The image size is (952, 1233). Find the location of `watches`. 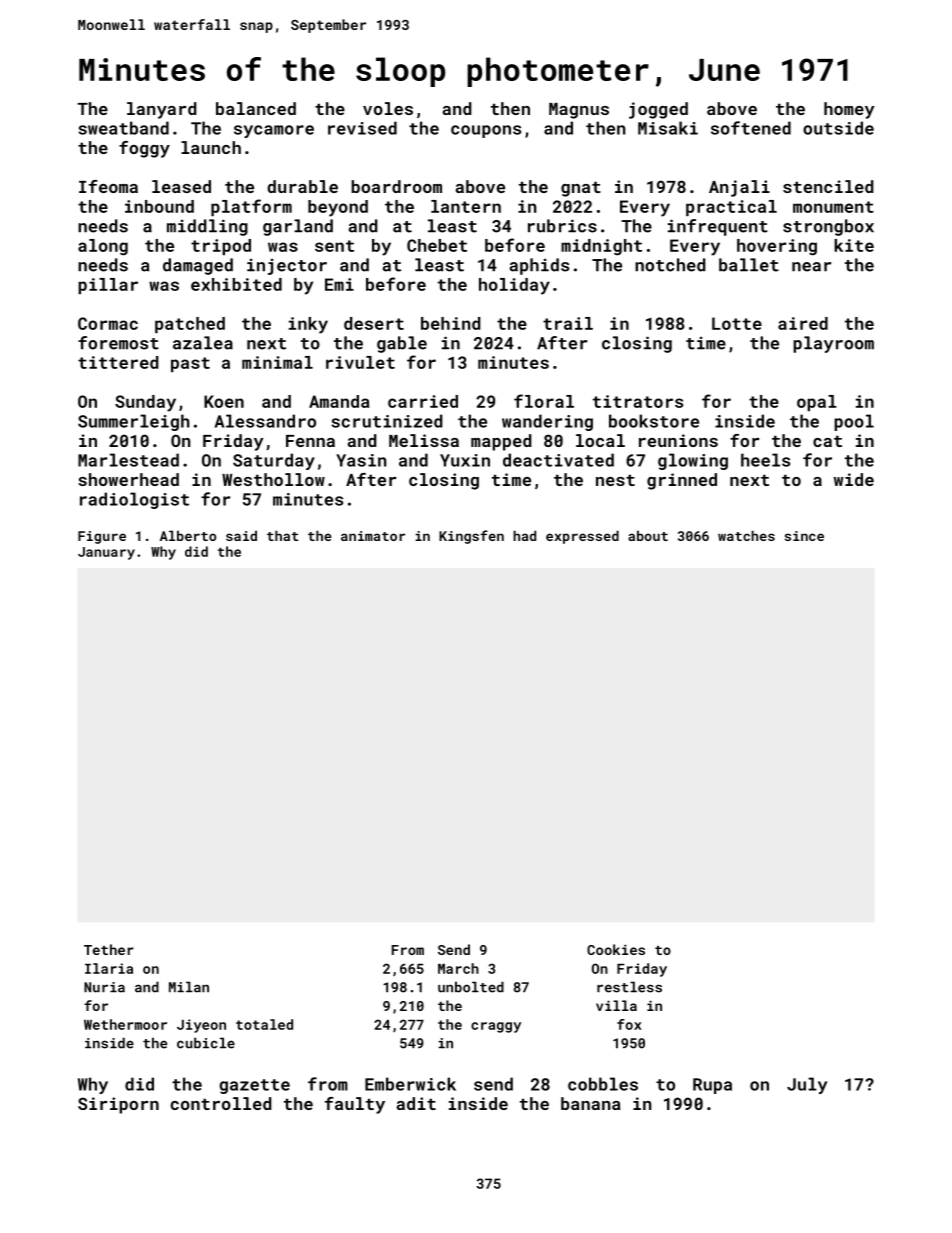

watches is located at coordinates (746, 535).
